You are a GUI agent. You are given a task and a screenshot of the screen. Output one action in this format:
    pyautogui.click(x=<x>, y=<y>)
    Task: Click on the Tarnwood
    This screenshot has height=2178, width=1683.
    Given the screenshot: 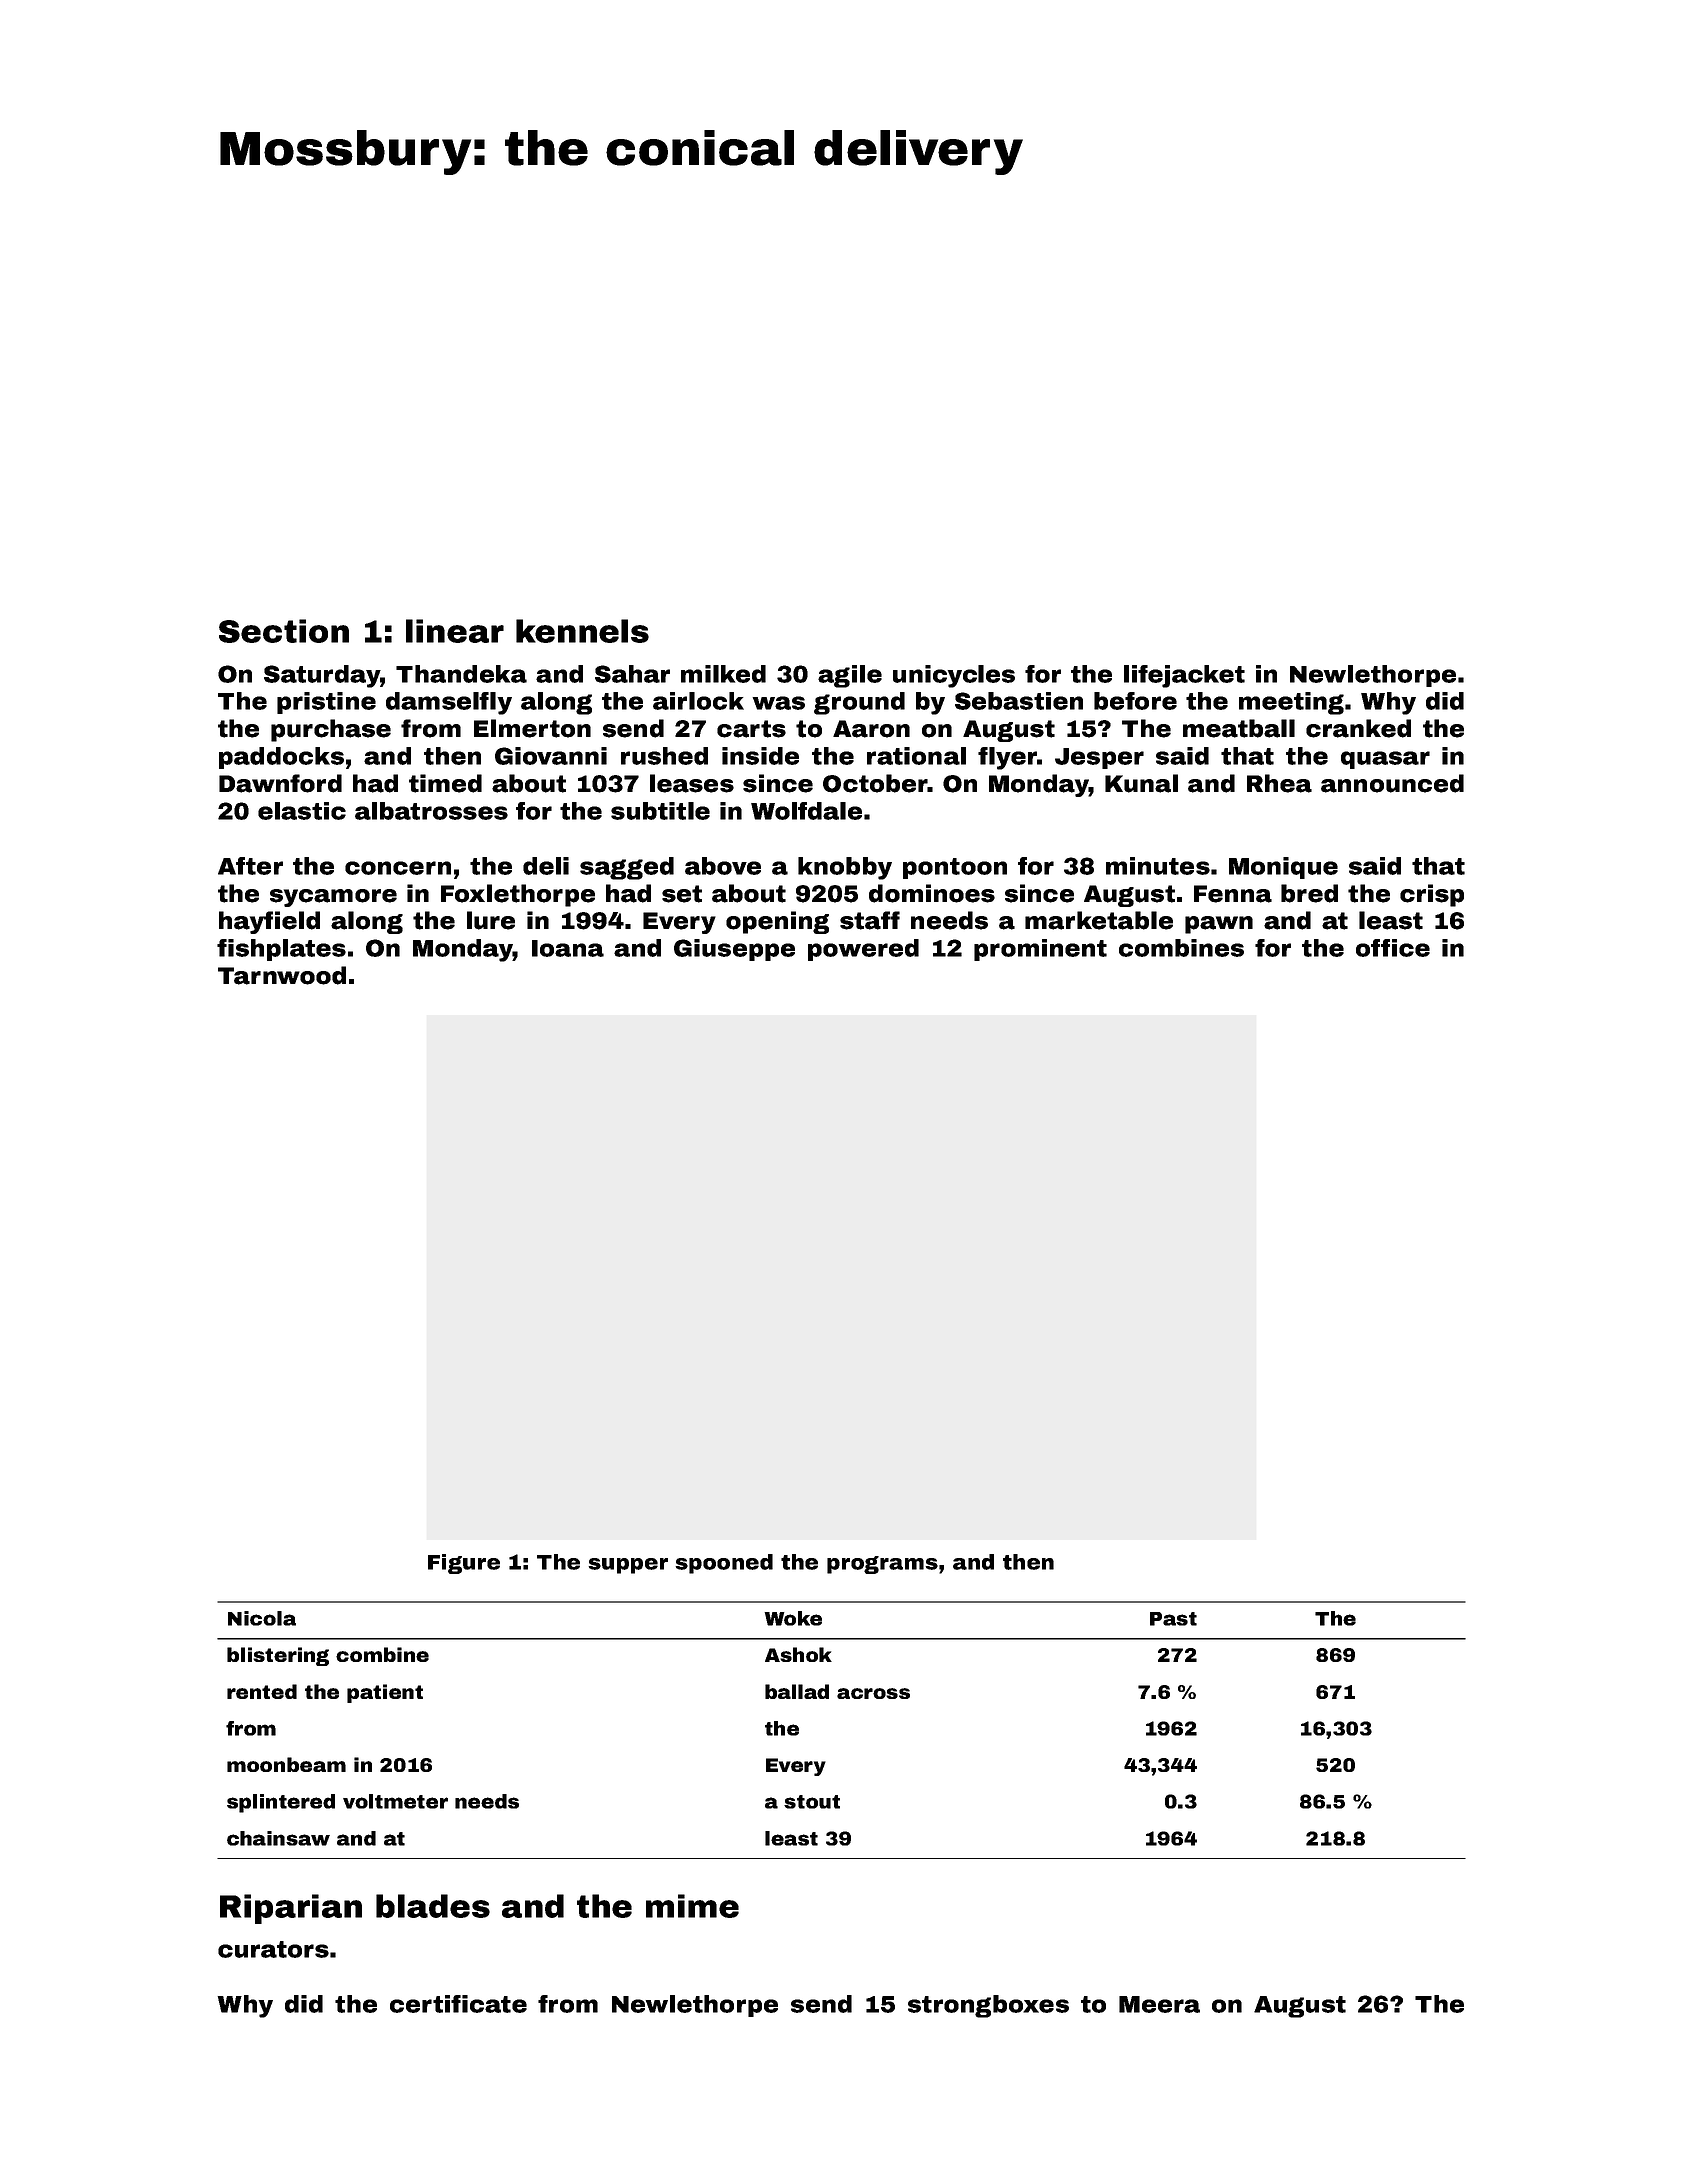 What is the action you would take?
    pyautogui.click(x=282, y=975)
